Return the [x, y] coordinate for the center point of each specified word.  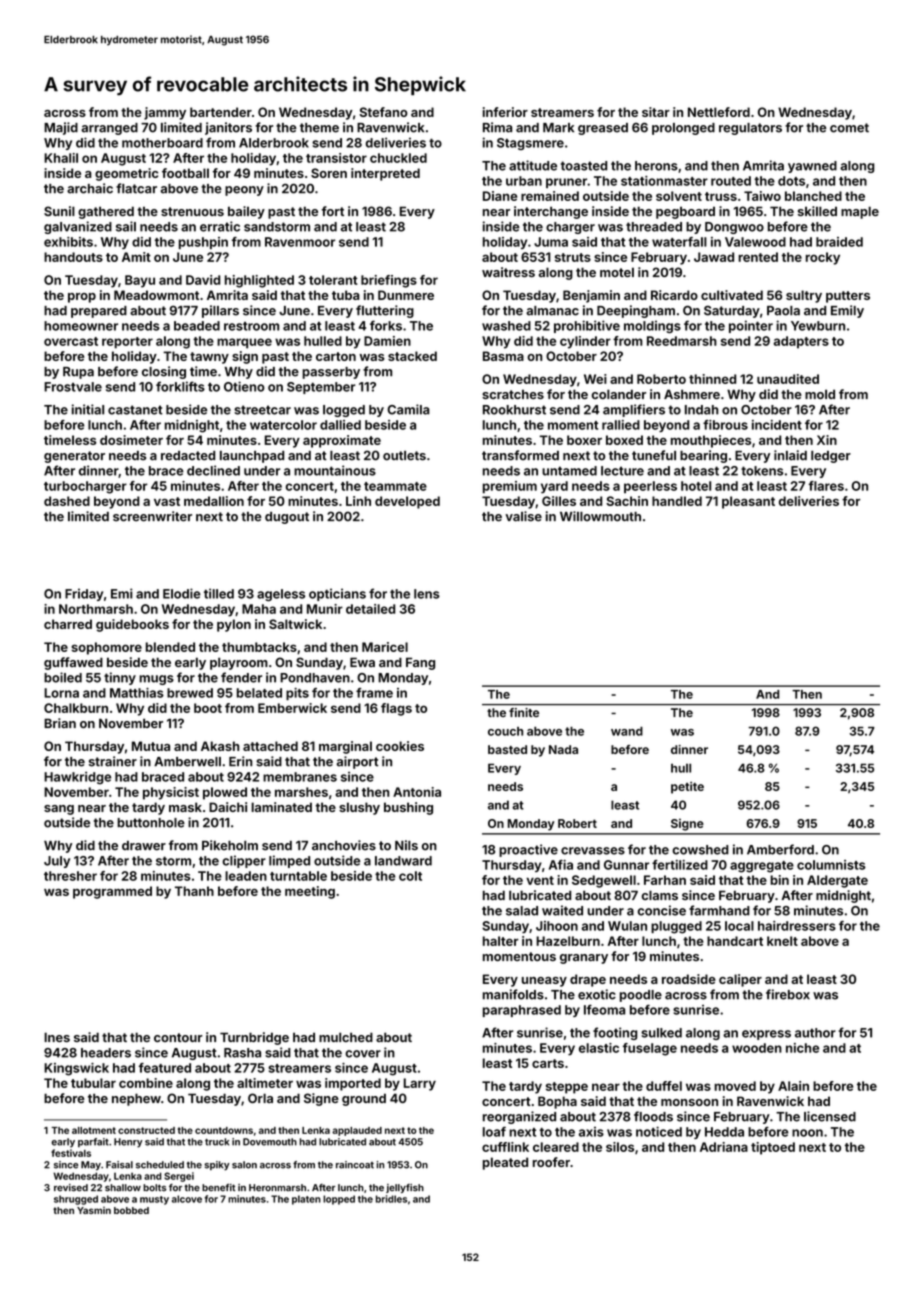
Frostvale [73, 387]
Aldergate [837, 881]
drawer [144, 846]
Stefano [383, 112]
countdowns [224, 1130]
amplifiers [634, 410]
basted [507, 749]
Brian [60, 723]
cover [363, 1054]
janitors [228, 128]
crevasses [593, 851]
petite [687, 788]
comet [849, 128]
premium [510, 487]
